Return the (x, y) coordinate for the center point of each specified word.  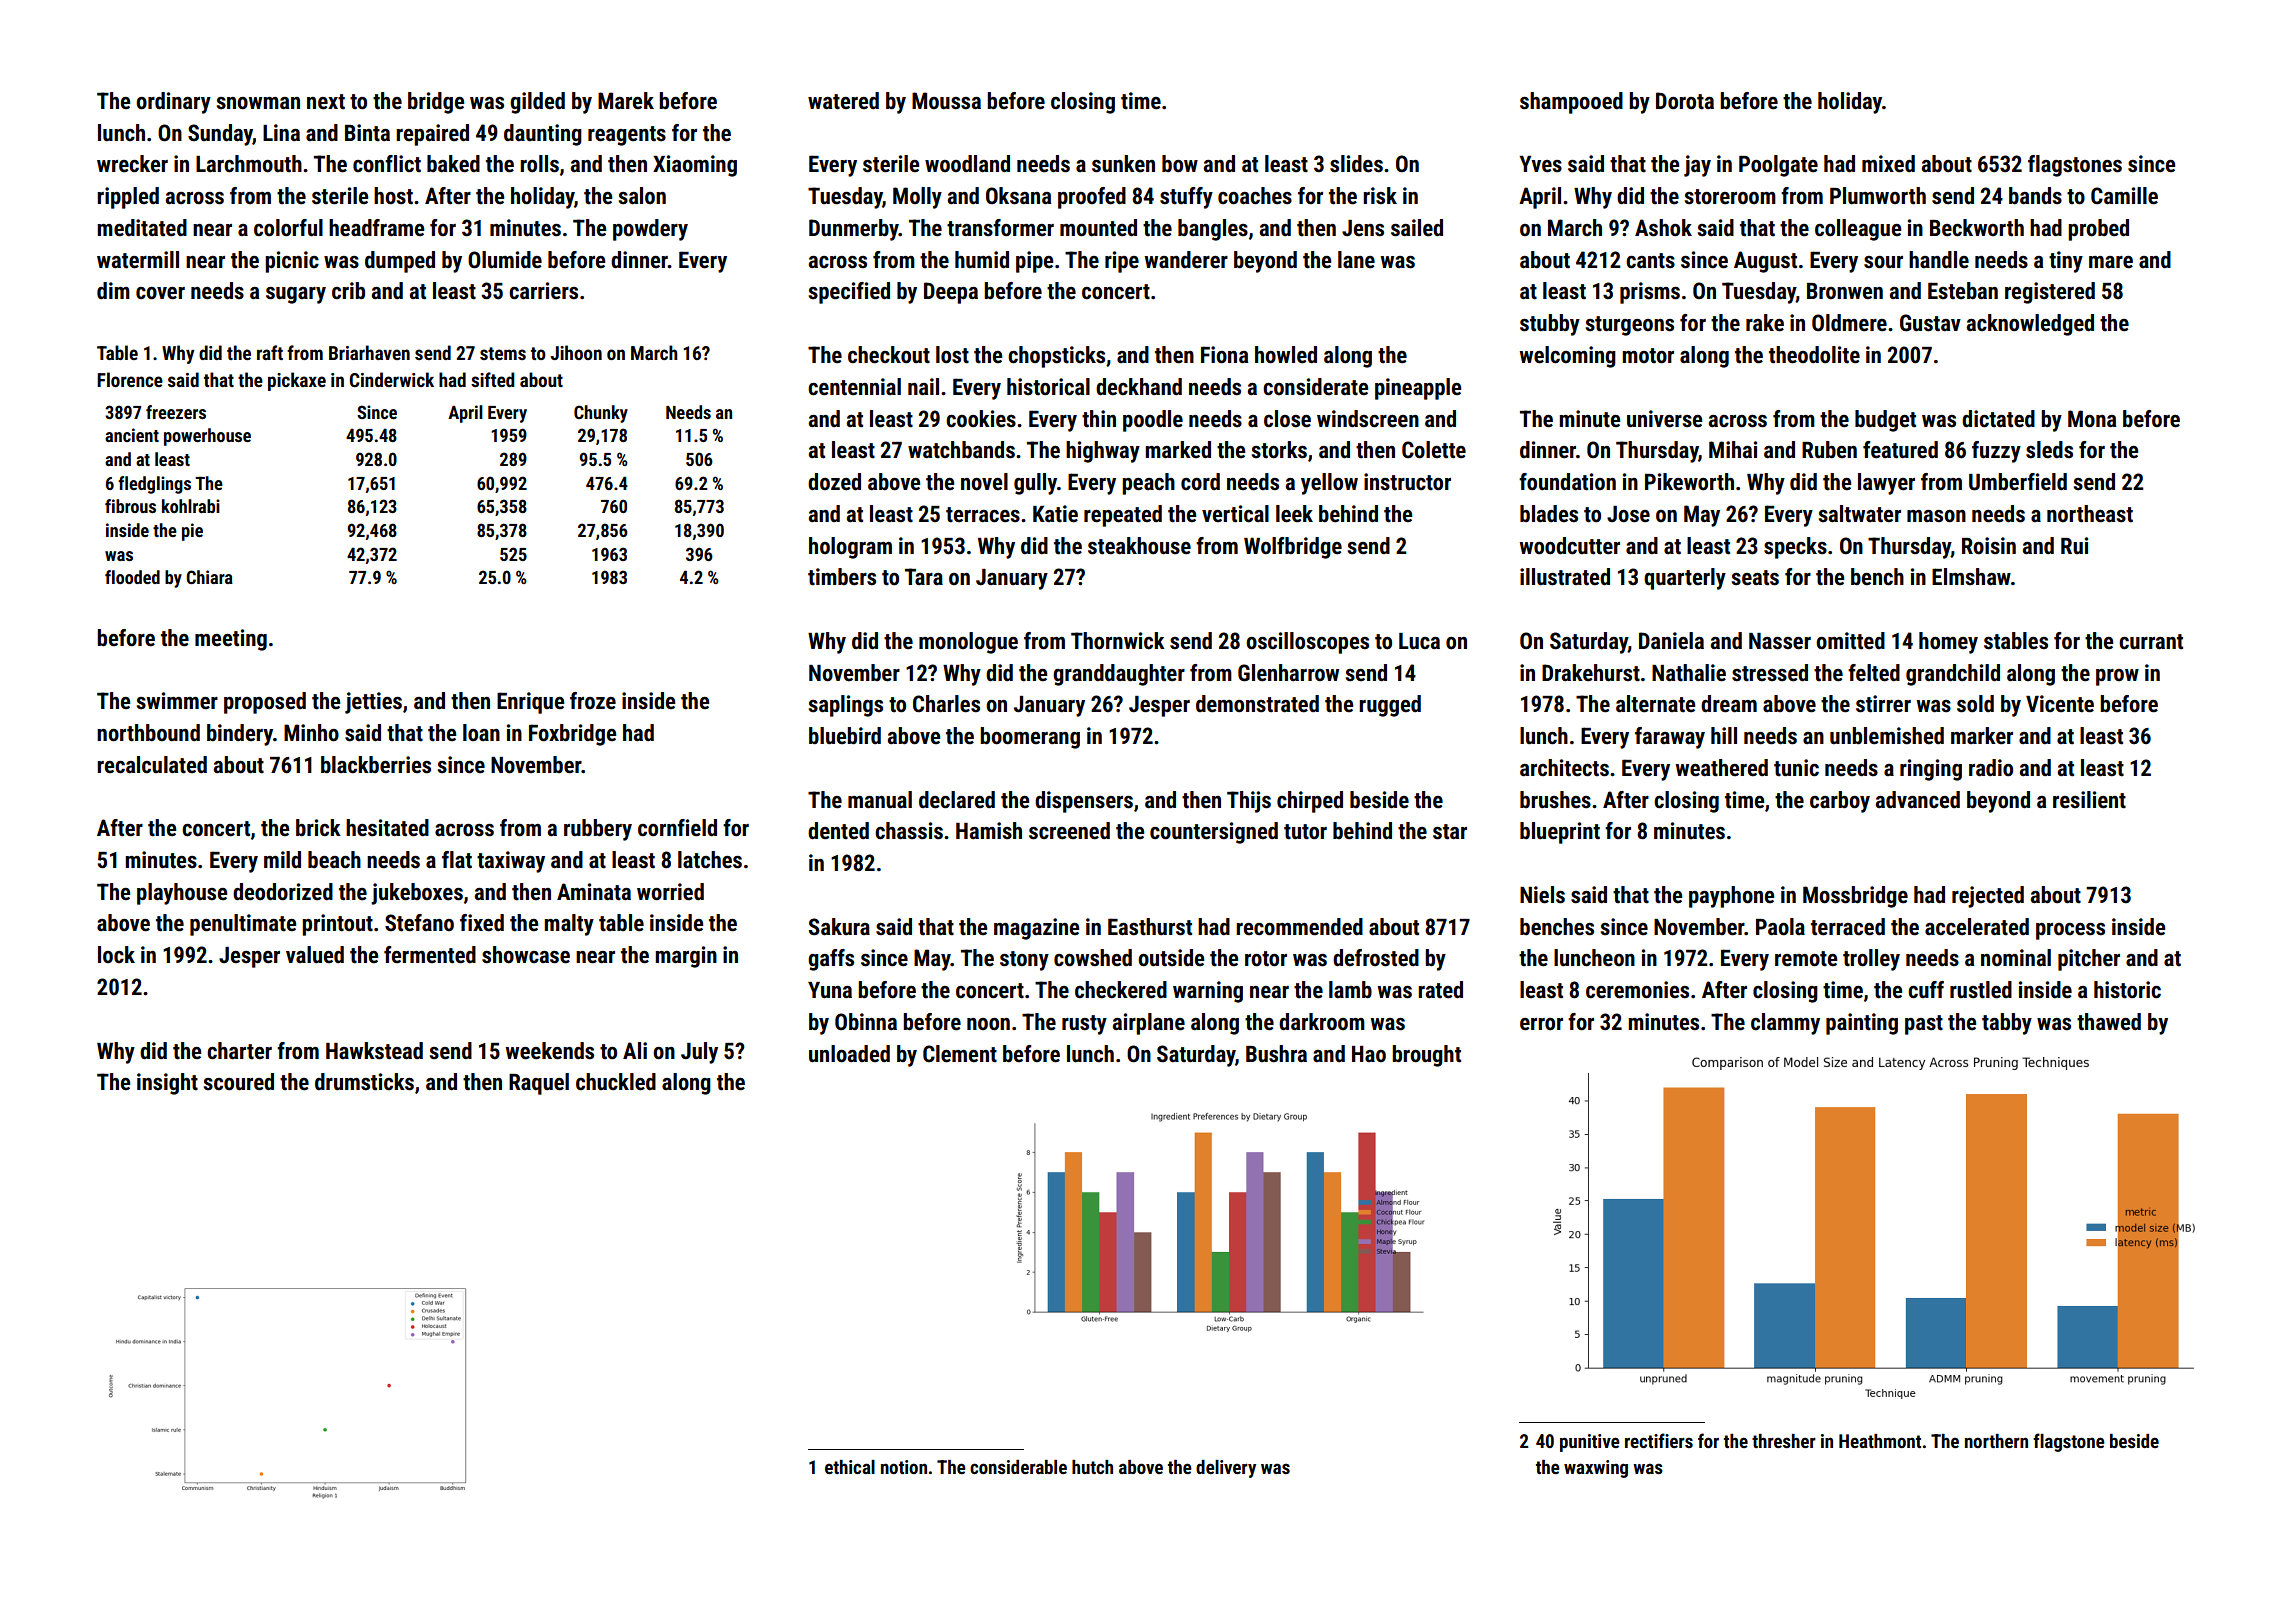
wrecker (132, 164)
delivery (1226, 1469)
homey (1948, 643)
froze (593, 701)
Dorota (1685, 101)
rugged (1390, 706)
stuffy (1186, 198)
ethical (850, 1467)
